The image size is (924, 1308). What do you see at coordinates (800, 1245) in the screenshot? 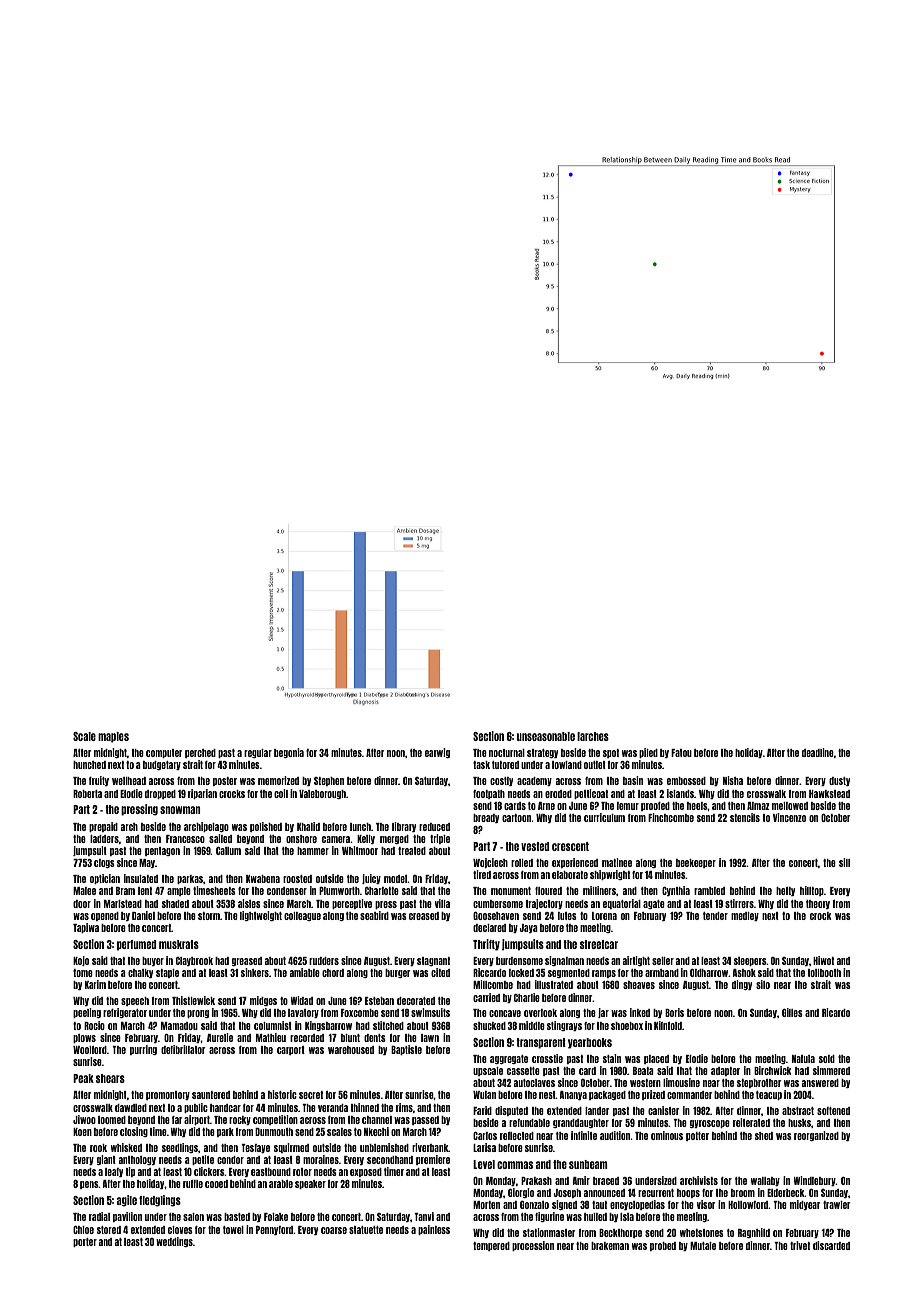
I see `trivet` at bounding box center [800, 1245].
